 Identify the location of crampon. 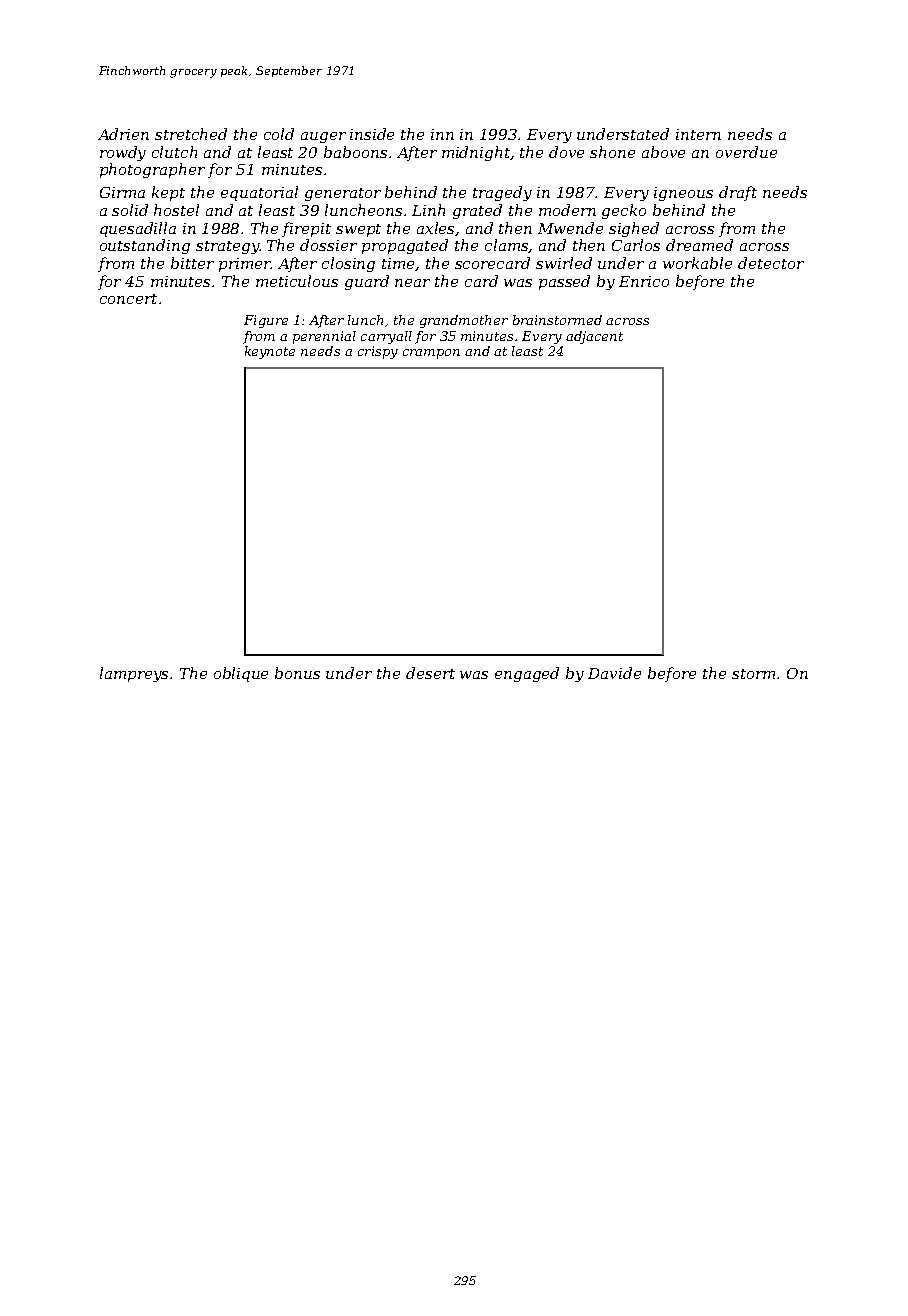
(431, 354).
